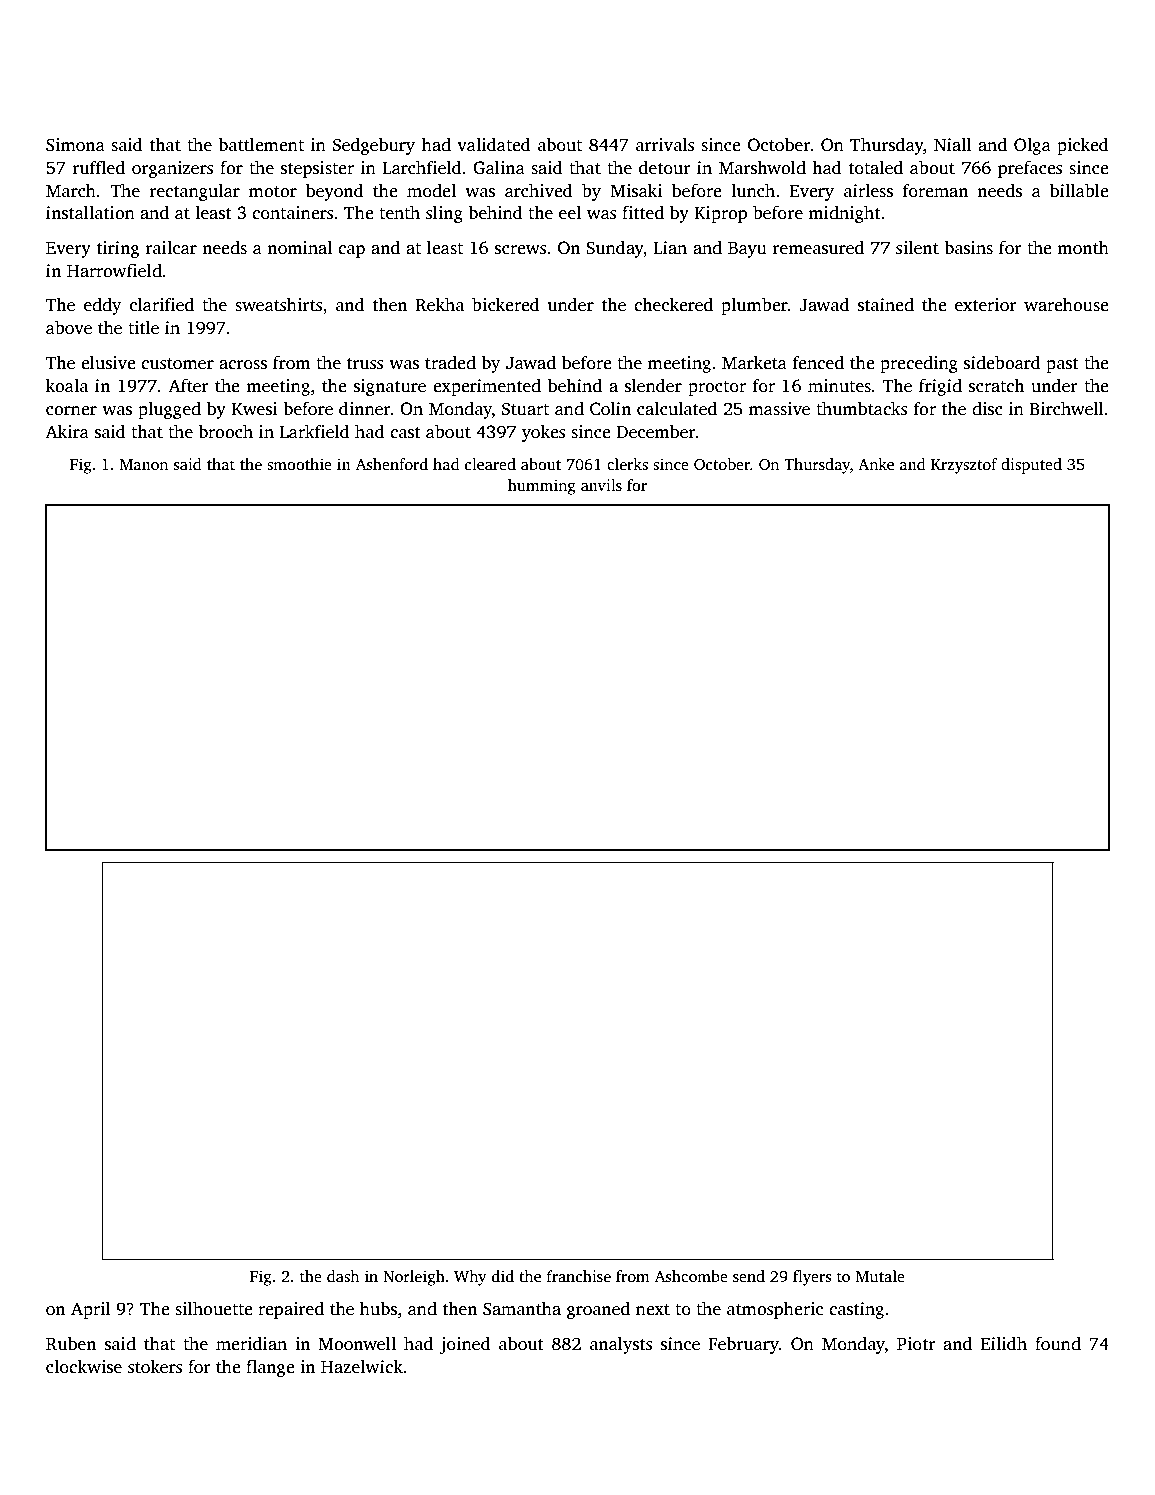 This screenshot has width=1155, height=1495. I want to click on Anke, so click(876, 464).
